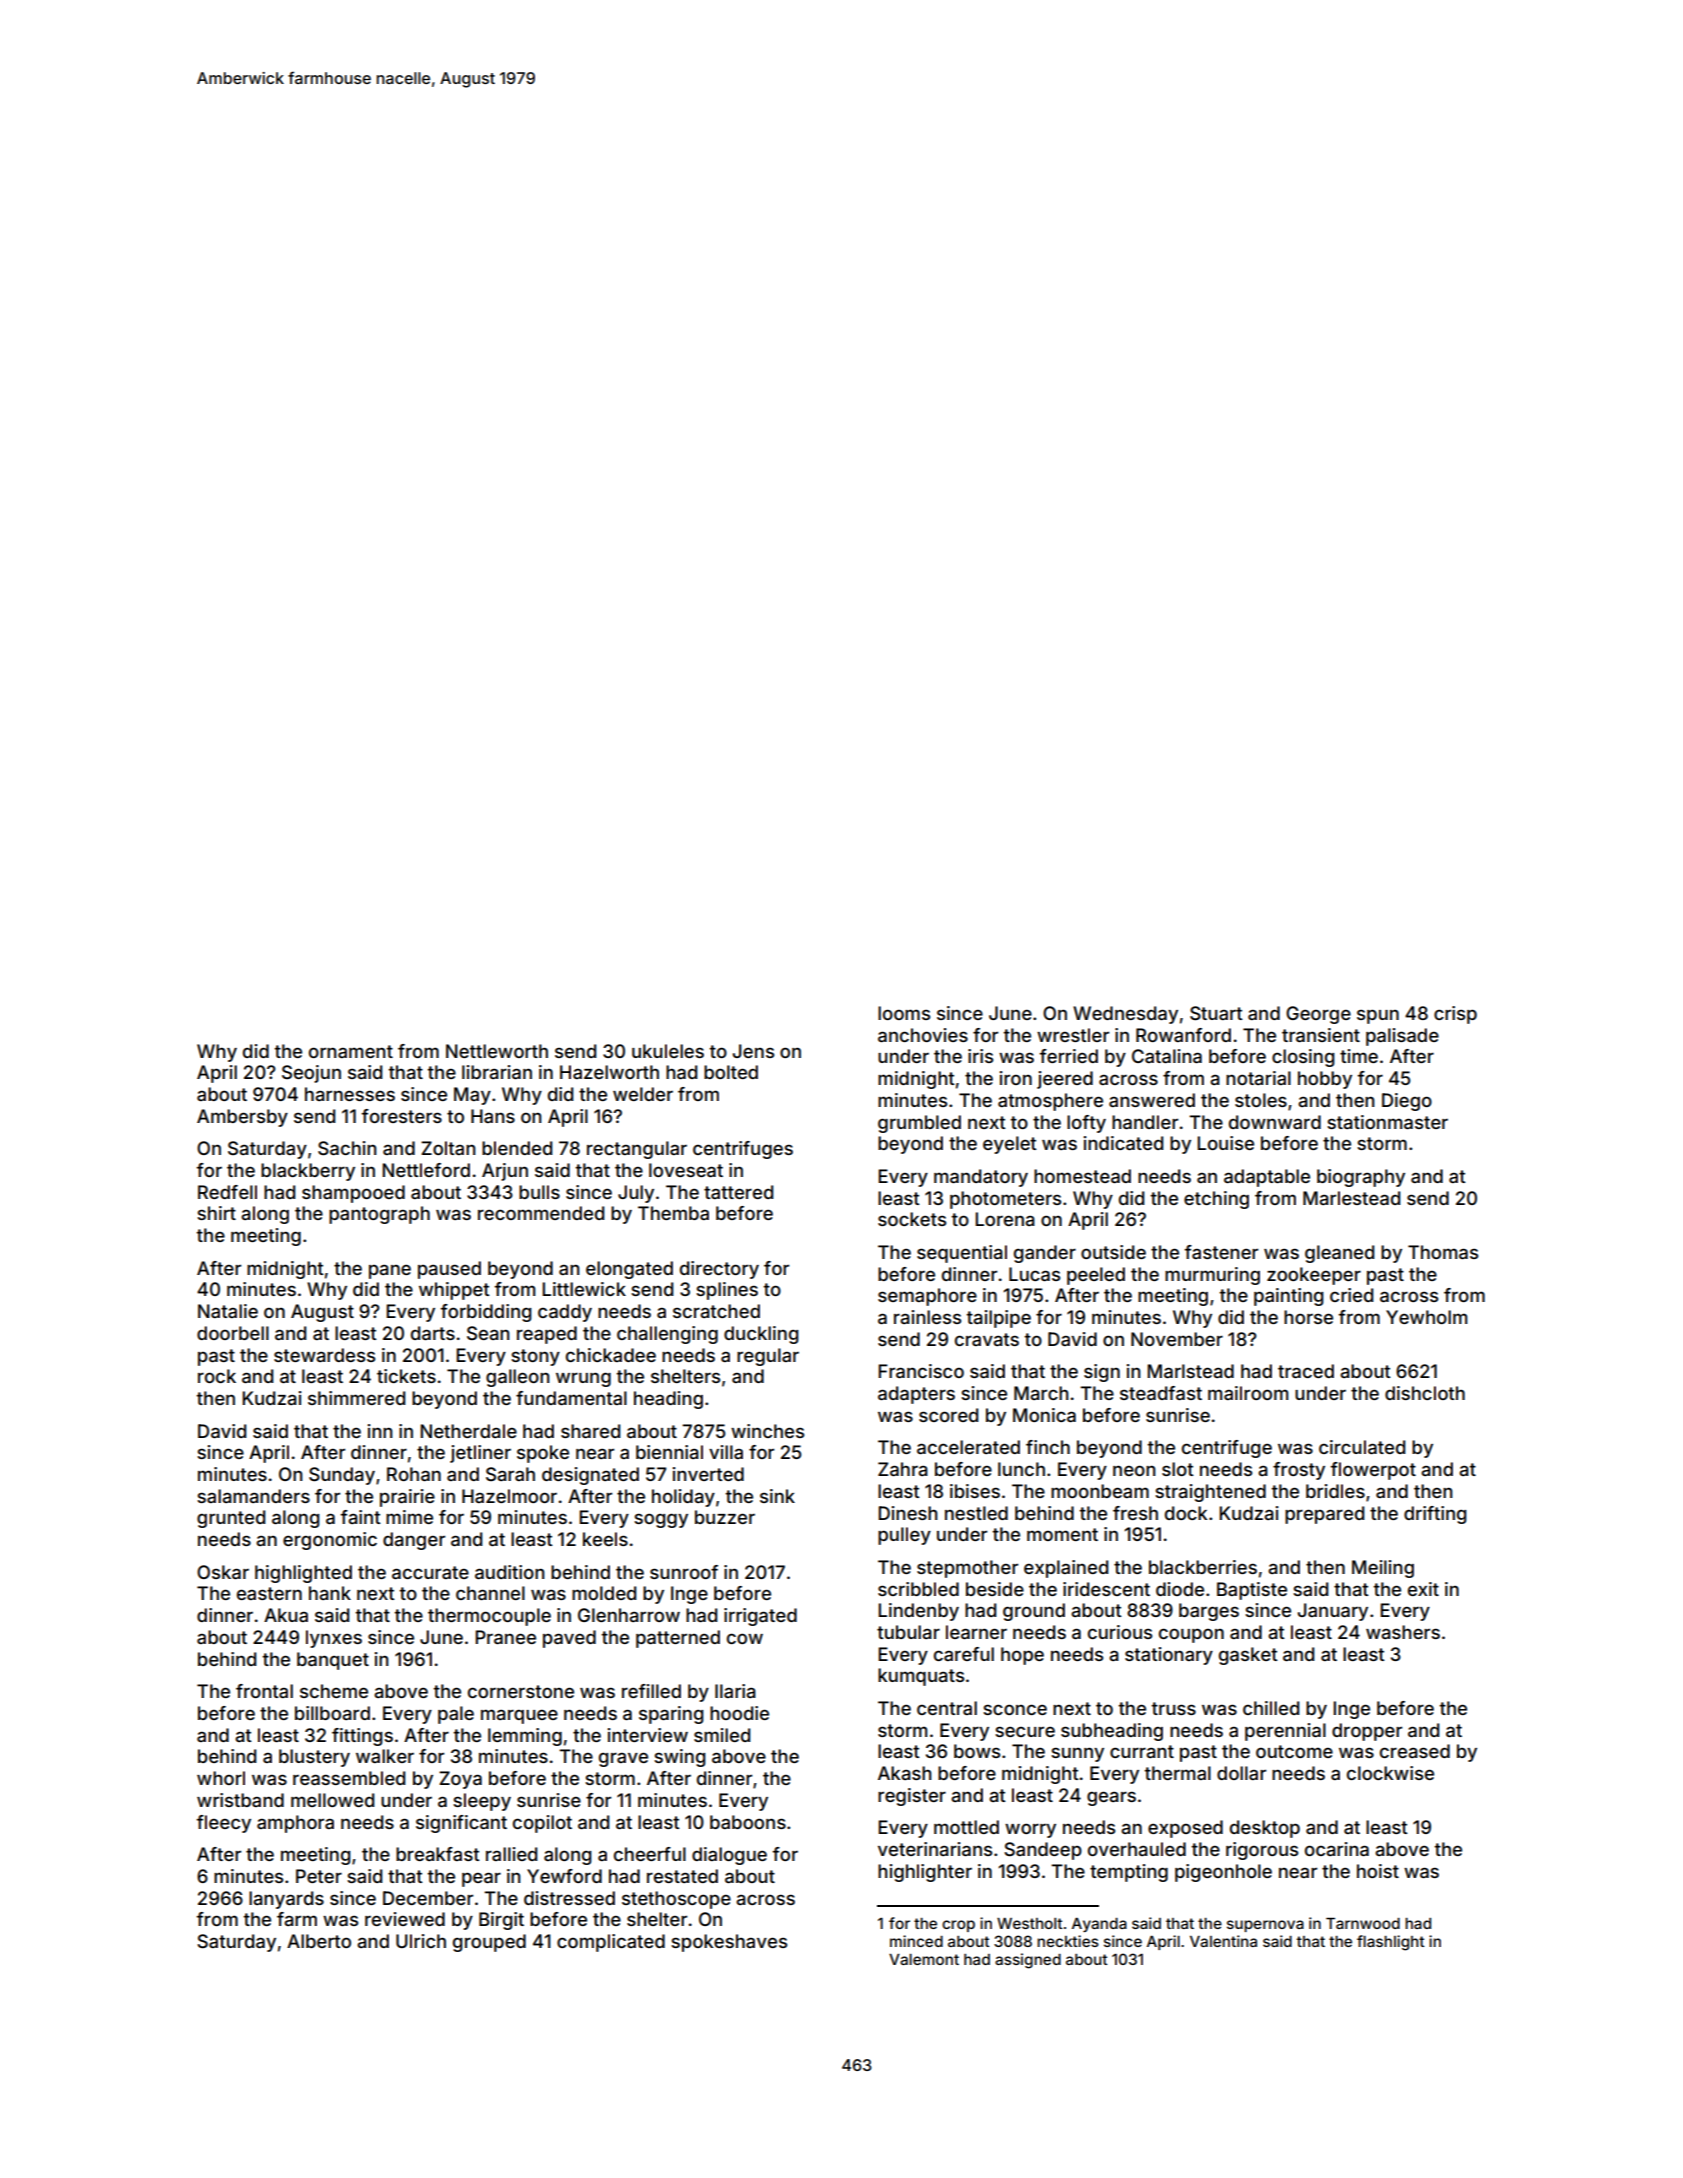 The width and height of the screenshot is (1683, 2178). Describe the element at coordinates (438, 1854) in the screenshot. I see `breakfast` at that location.
